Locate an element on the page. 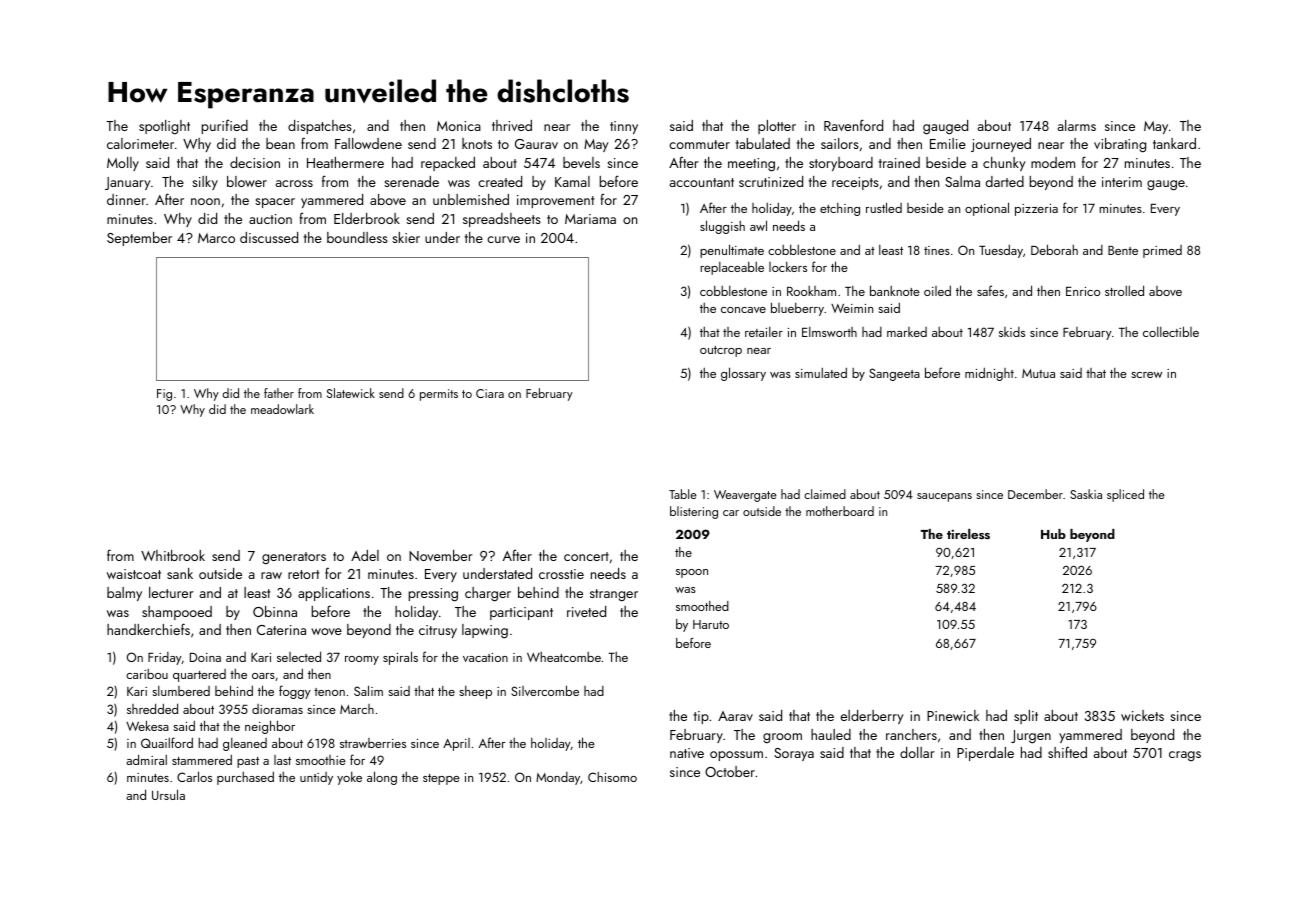 The width and height of the image is (1308, 924). purified is located at coordinates (225, 126).
